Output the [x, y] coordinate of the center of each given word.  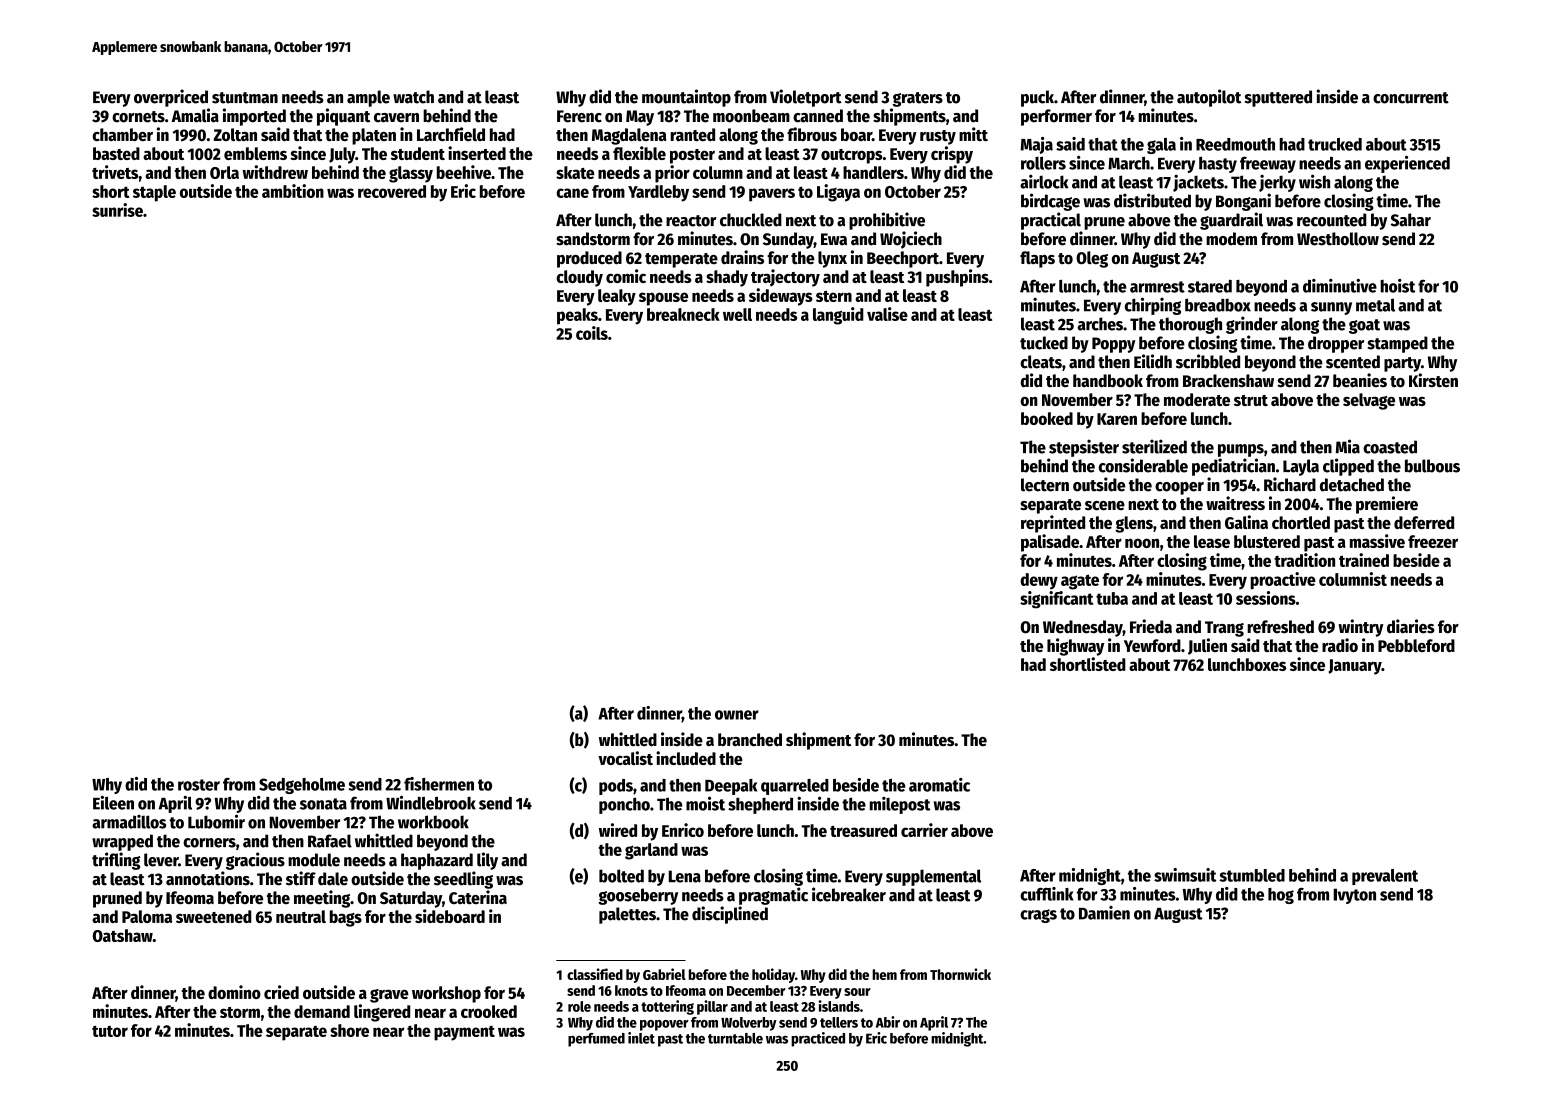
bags [346, 918]
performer [1056, 117]
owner [737, 715]
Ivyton [1354, 896]
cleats [1041, 362]
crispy [952, 155]
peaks [577, 316]
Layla [1301, 467]
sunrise [117, 210]
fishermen [439, 784]
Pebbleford [1416, 645]
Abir [888, 1022]
